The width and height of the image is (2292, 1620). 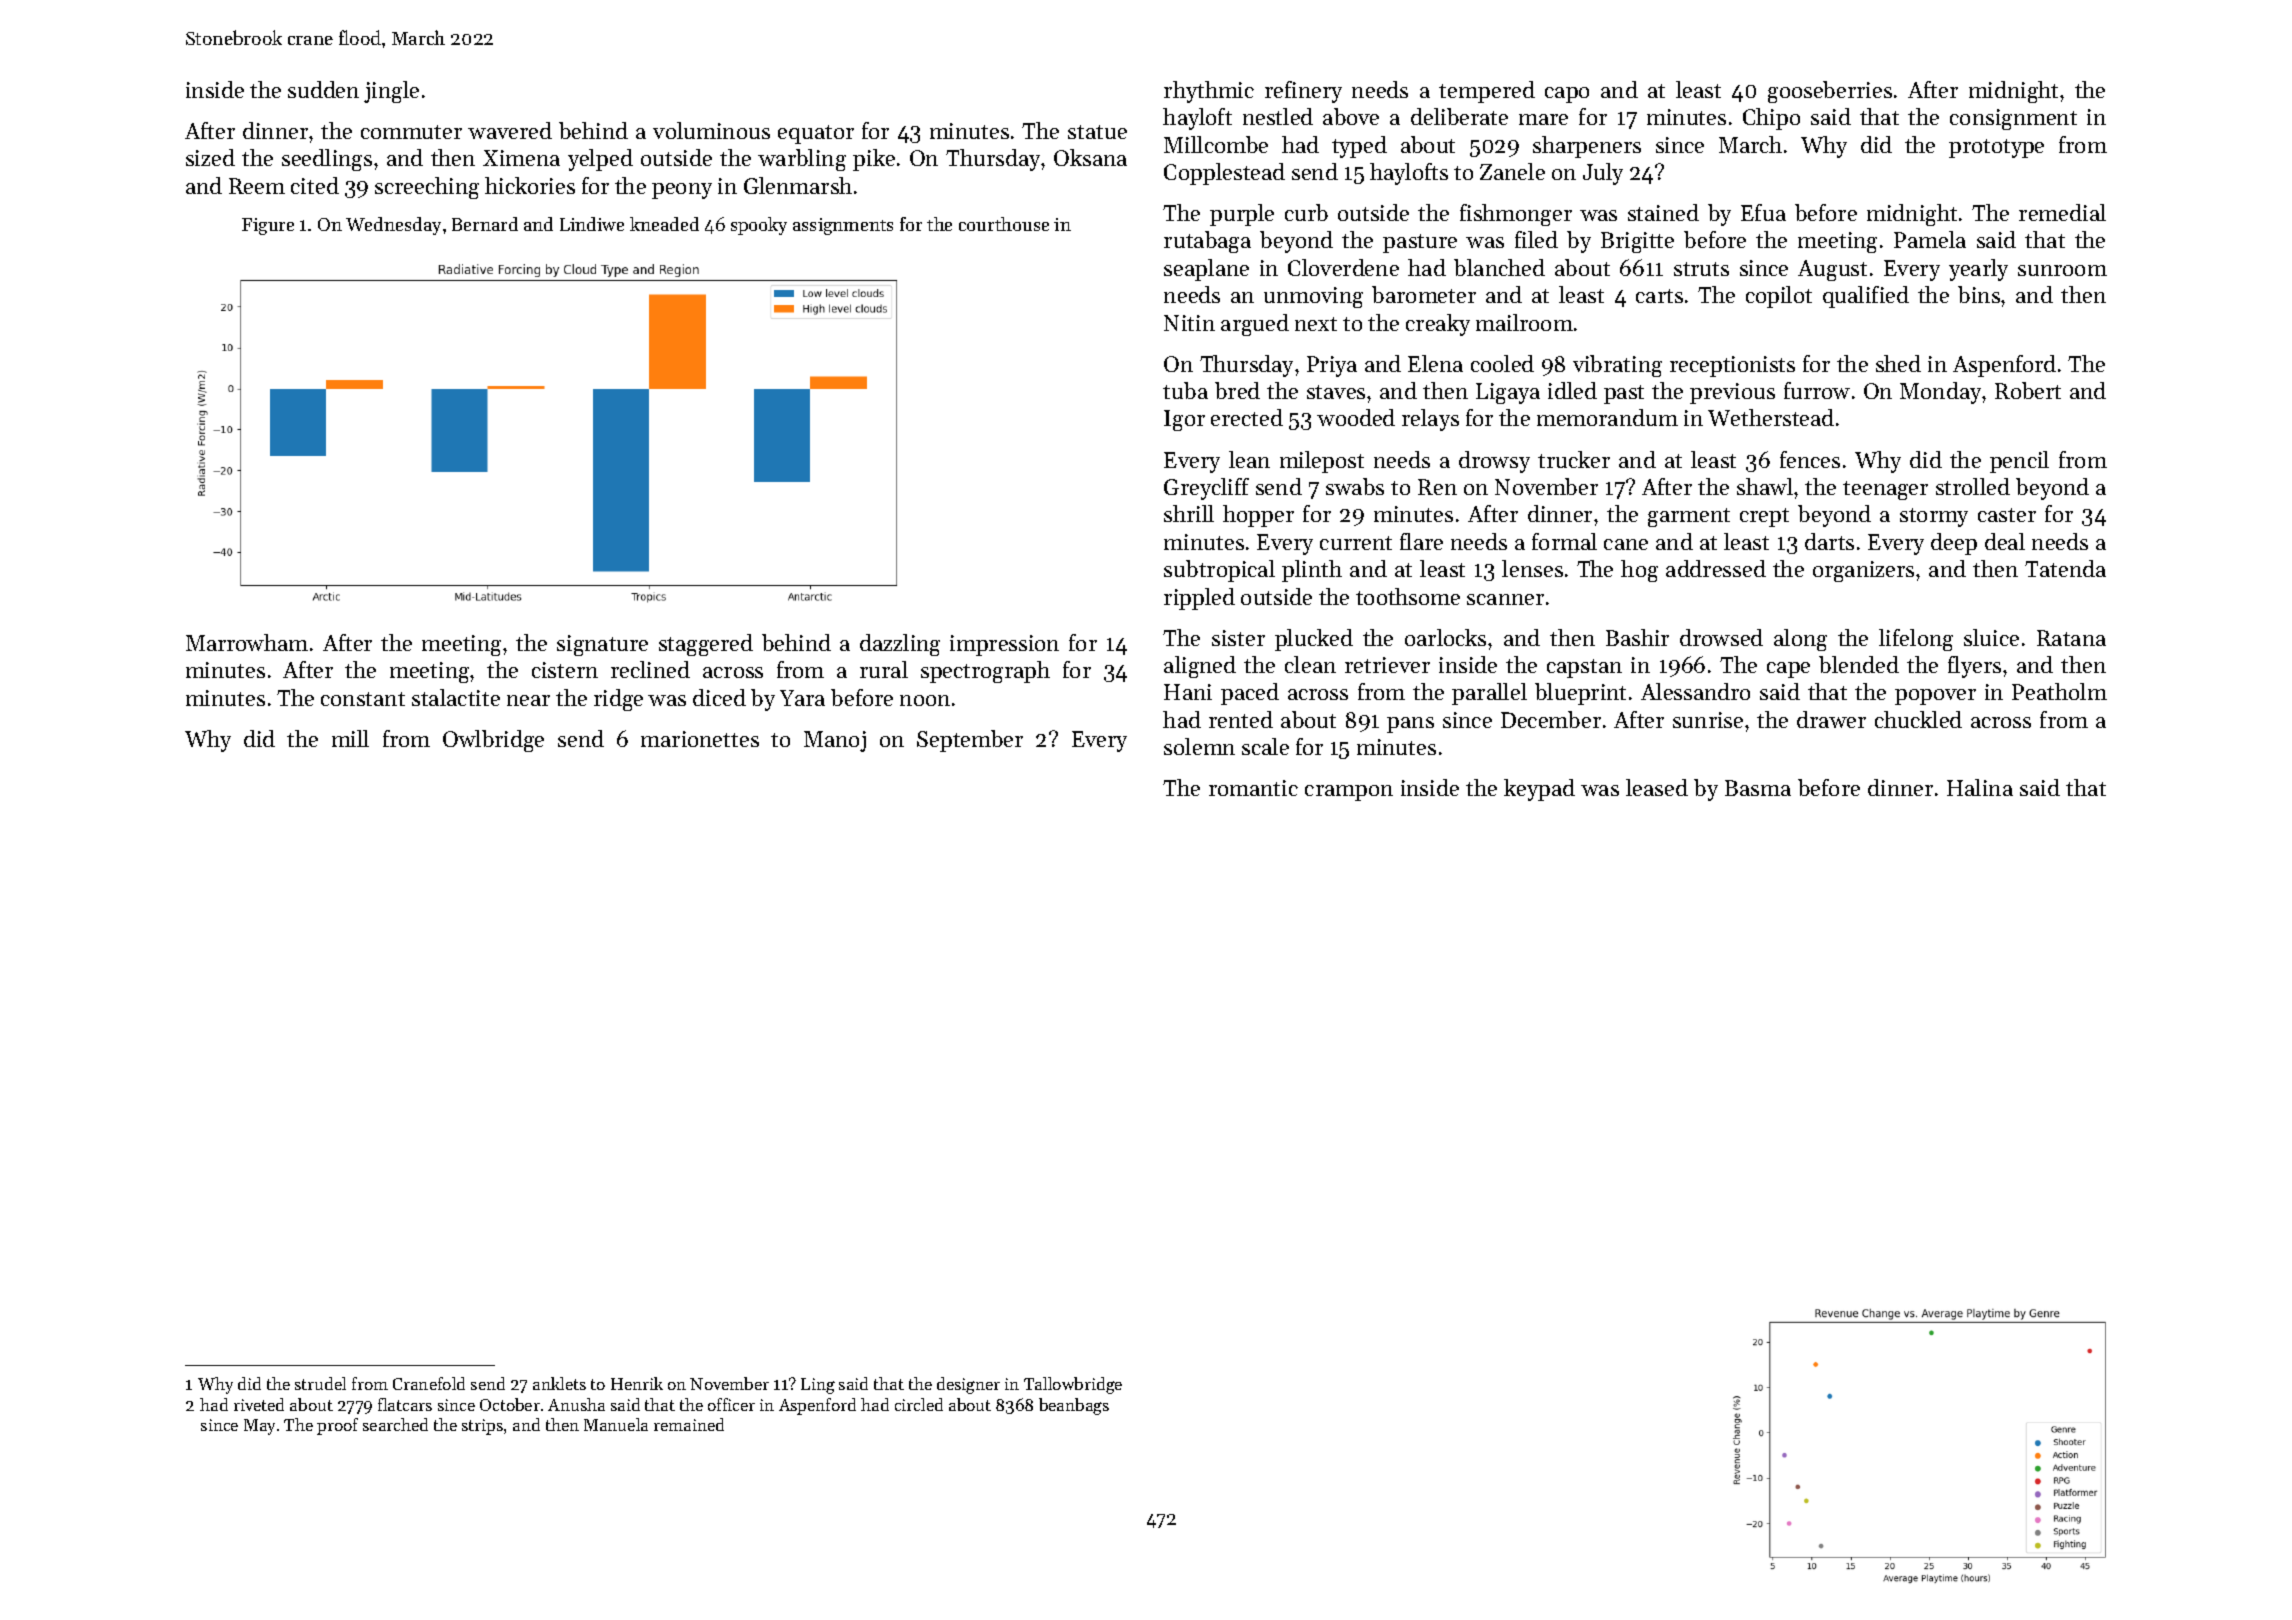 I want to click on wavered, so click(x=510, y=130).
